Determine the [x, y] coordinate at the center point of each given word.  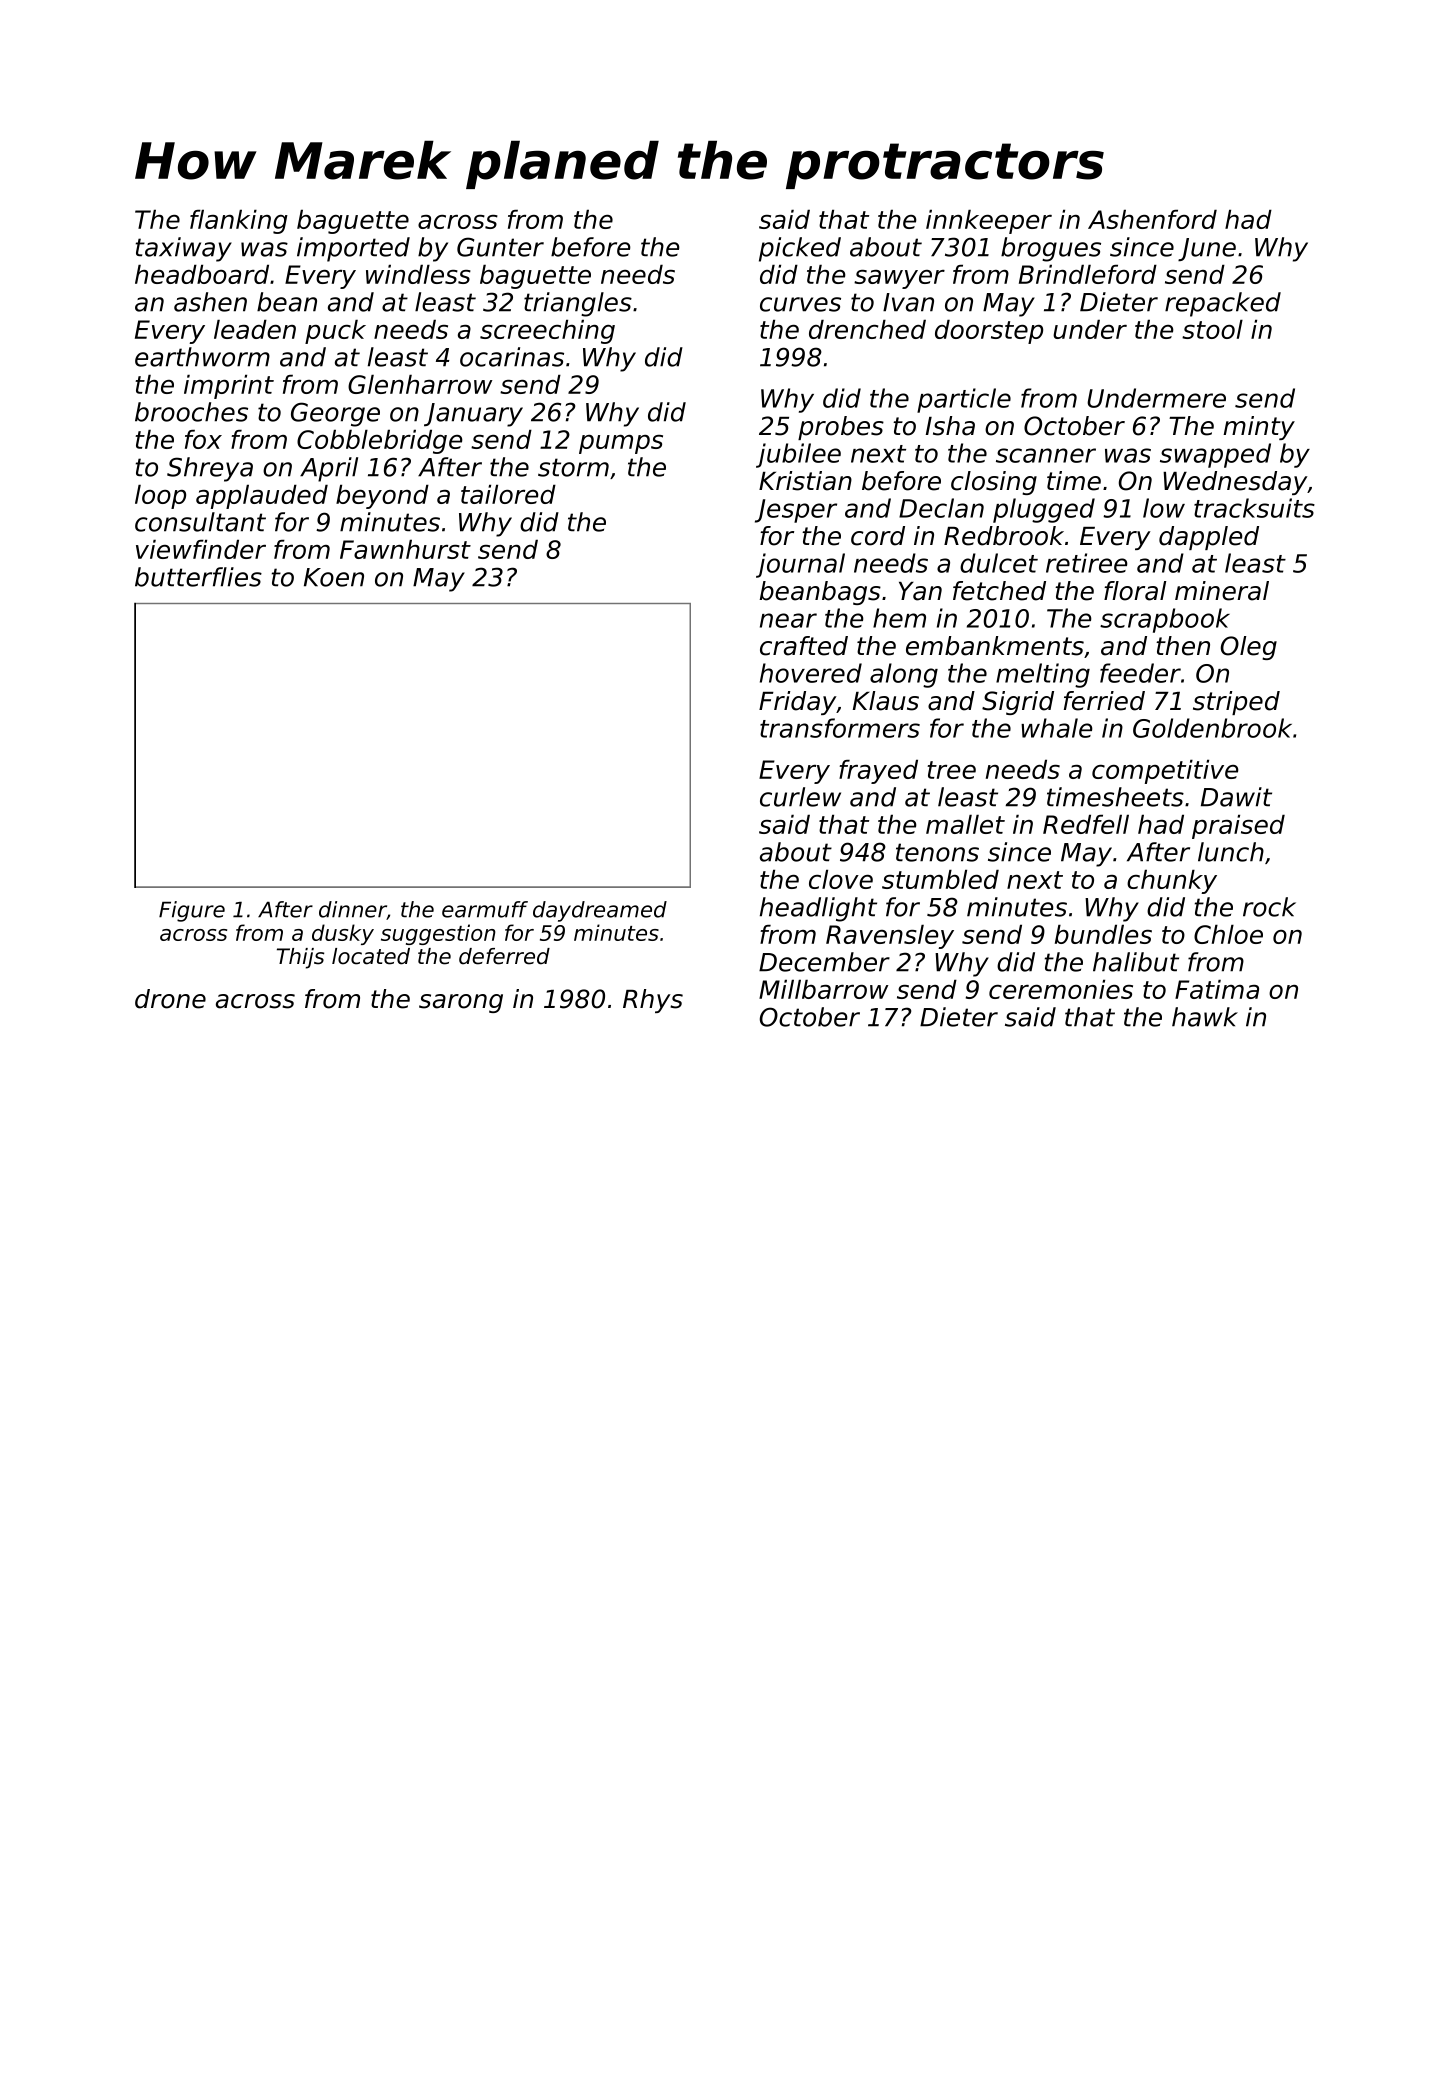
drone [170, 999]
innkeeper [989, 222]
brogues [1051, 249]
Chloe [1228, 934]
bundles [1103, 934]
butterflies [198, 577]
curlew [800, 797]
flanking [239, 222]
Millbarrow [823, 989]
